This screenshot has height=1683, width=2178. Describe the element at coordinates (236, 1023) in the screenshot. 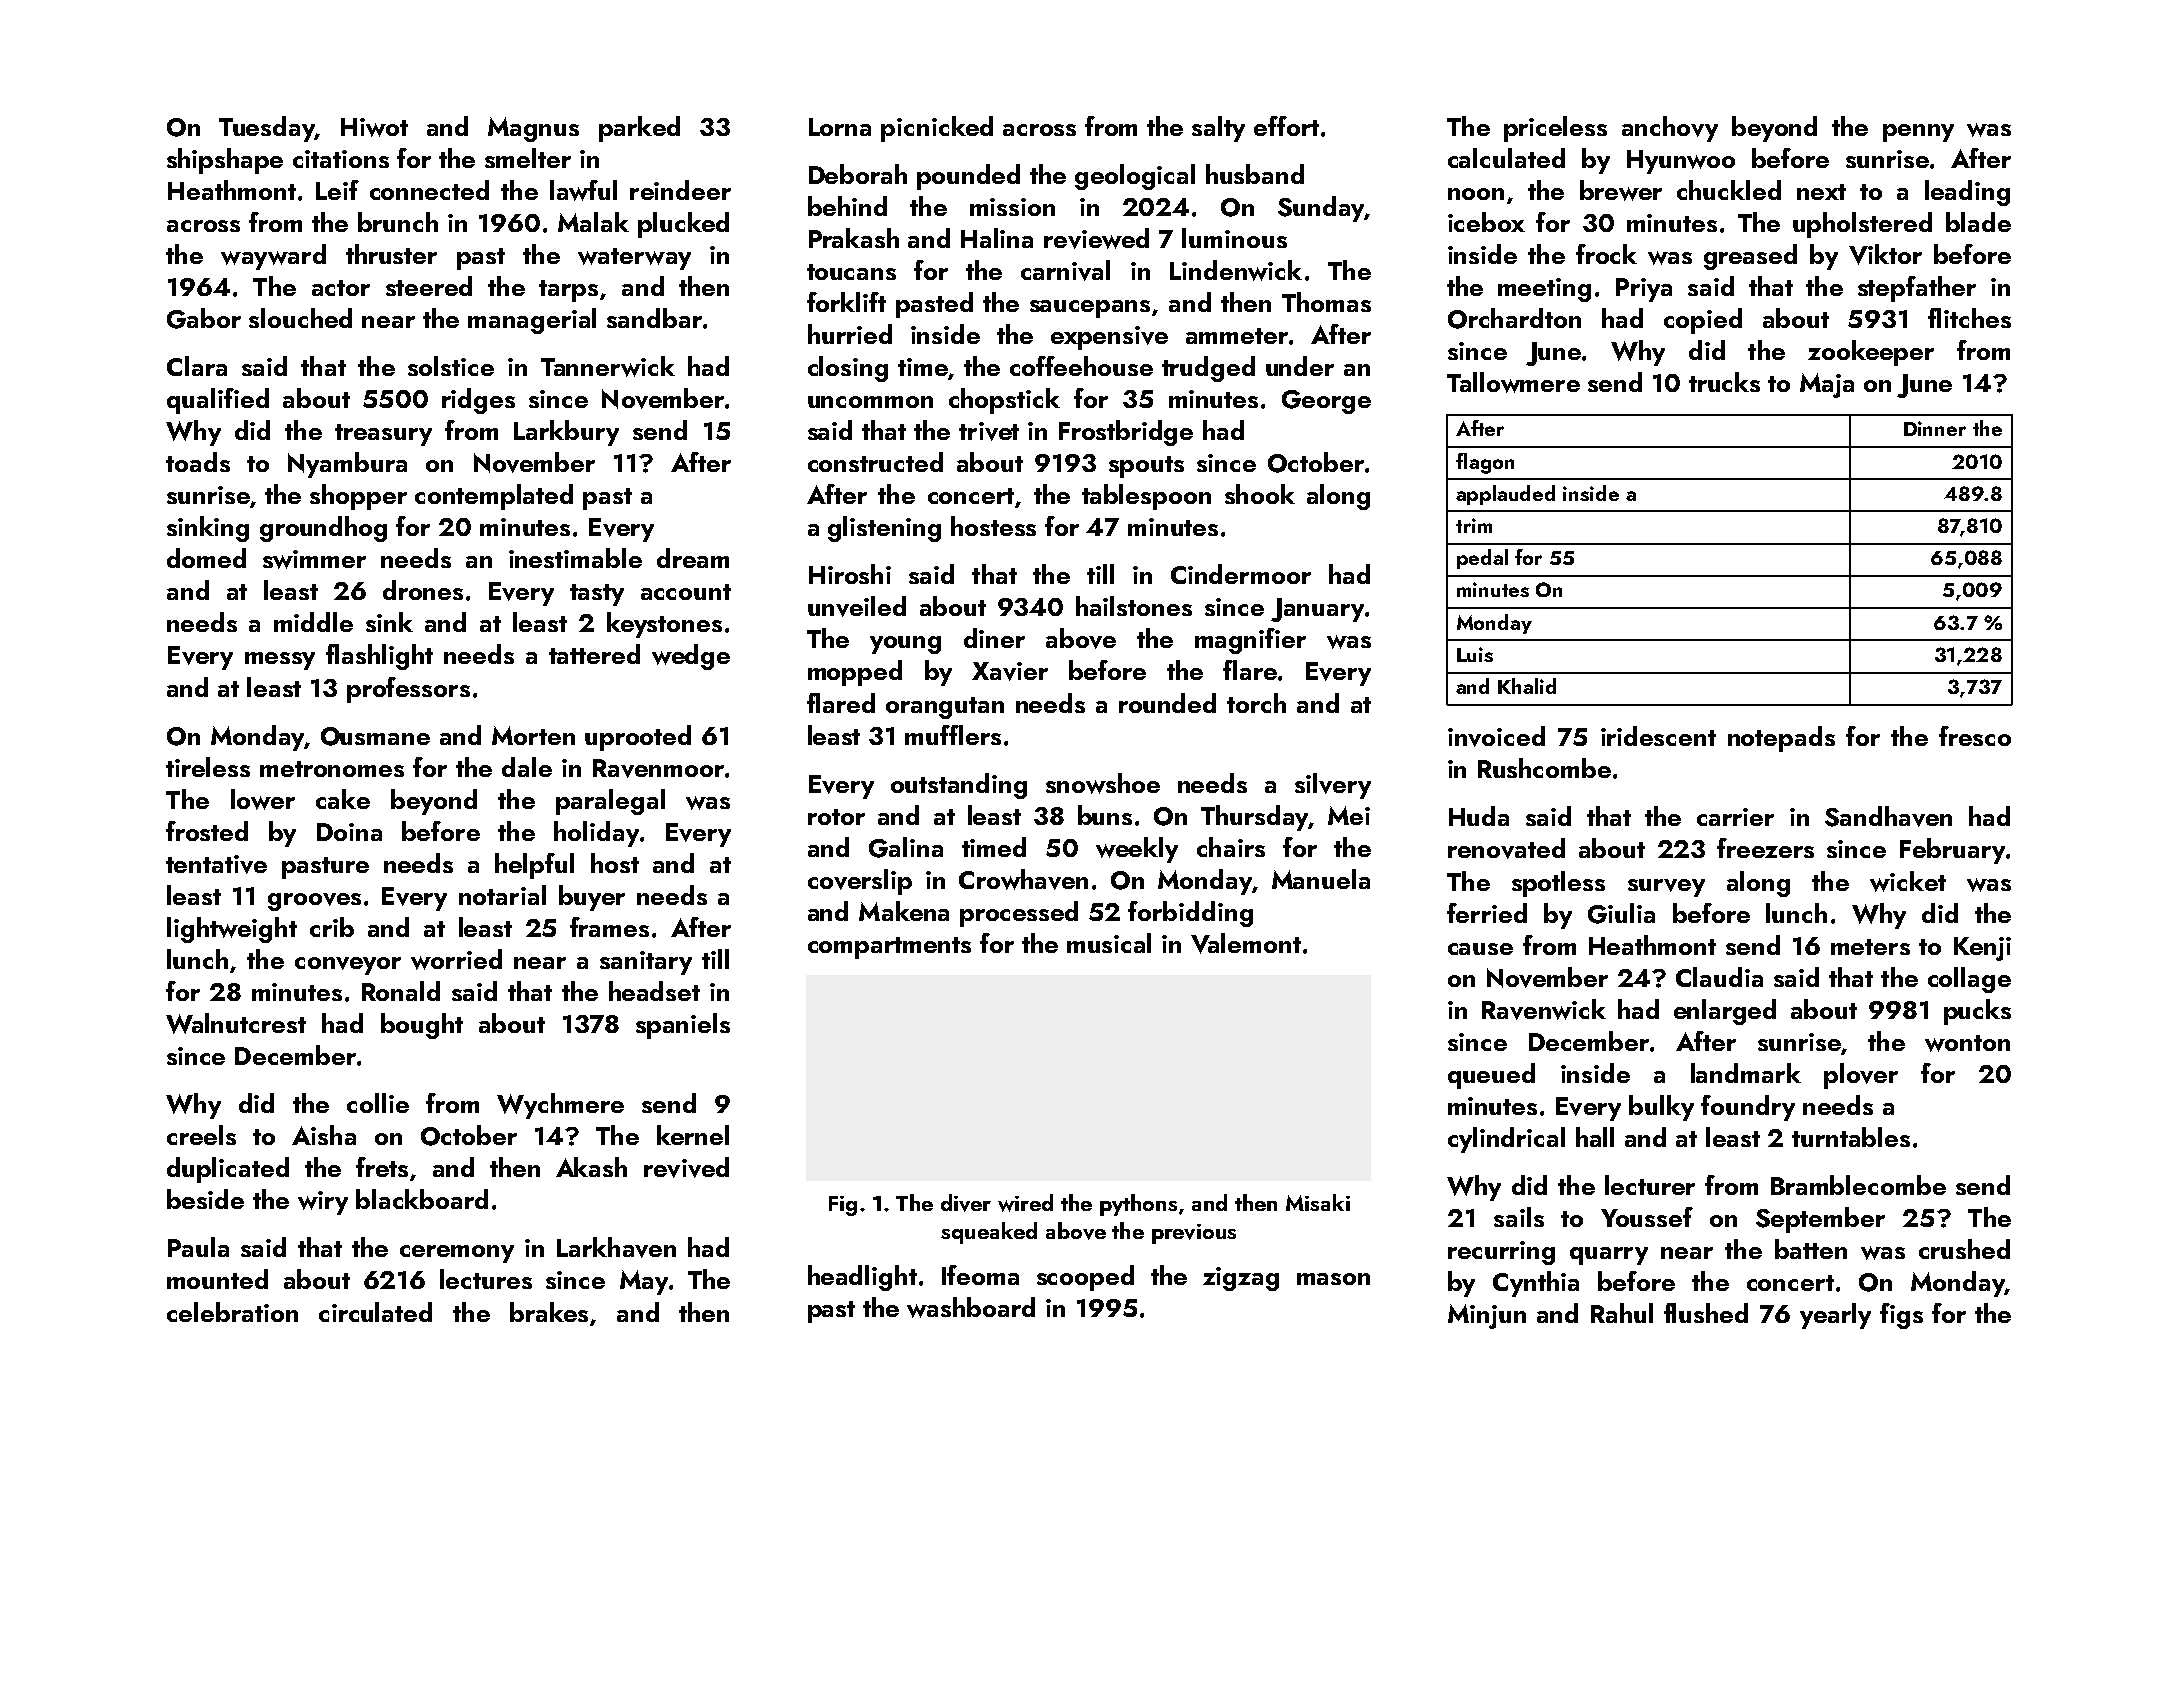

I see `Walnutcrest` at that location.
